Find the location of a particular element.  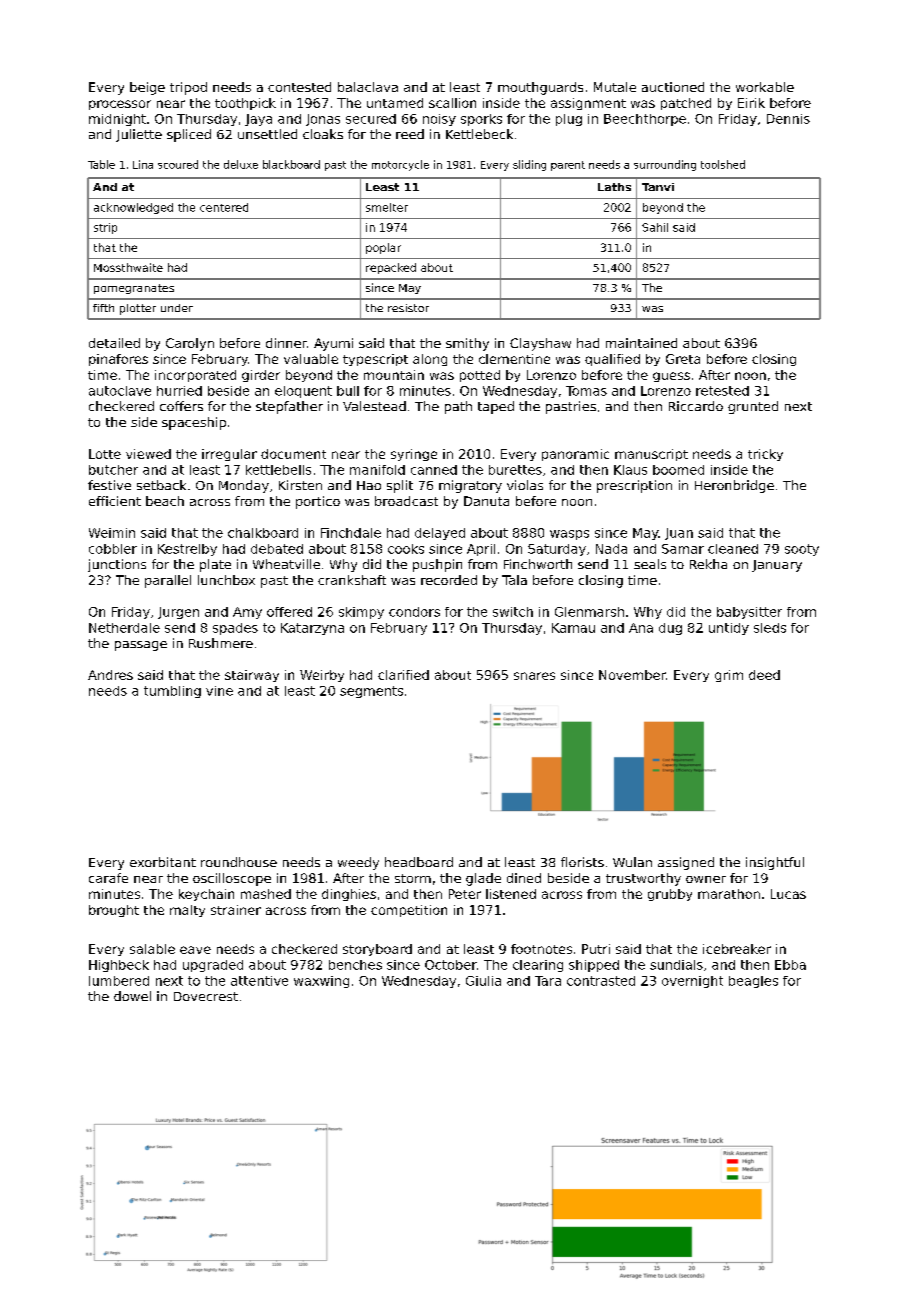

acknowledged is located at coordinates (133, 208).
